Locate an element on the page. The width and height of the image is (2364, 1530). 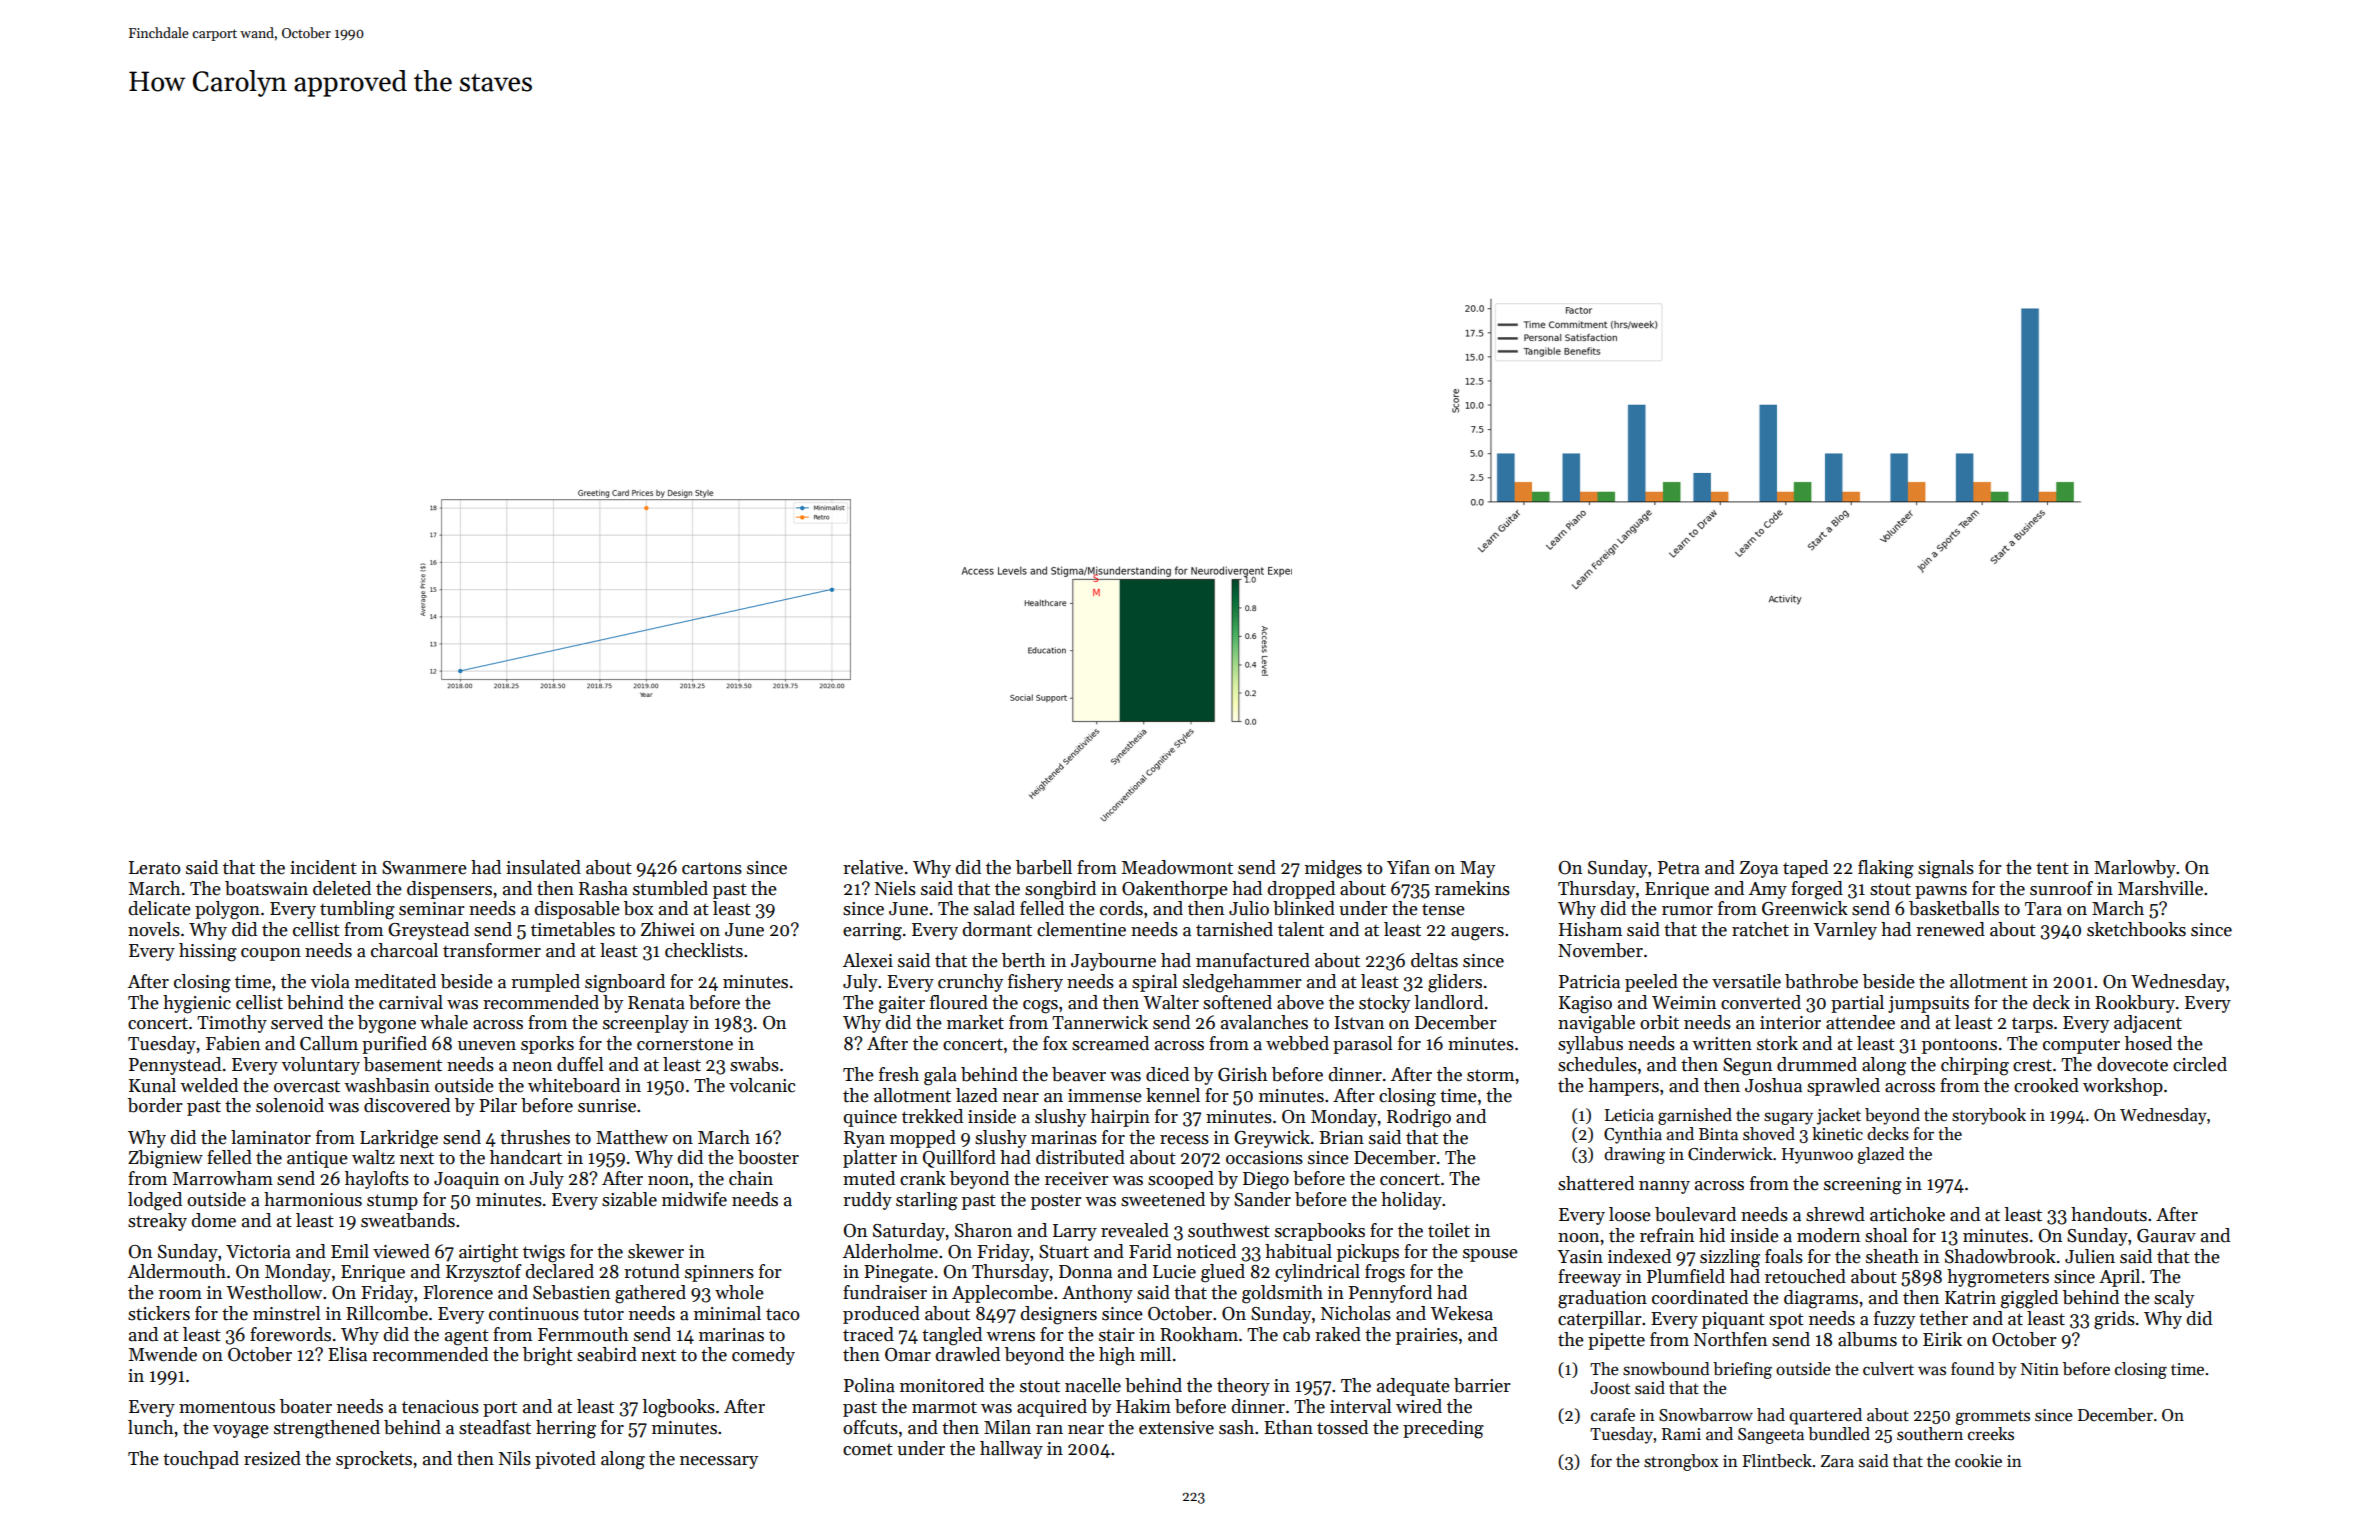
Tara is located at coordinates (2043, 909).
